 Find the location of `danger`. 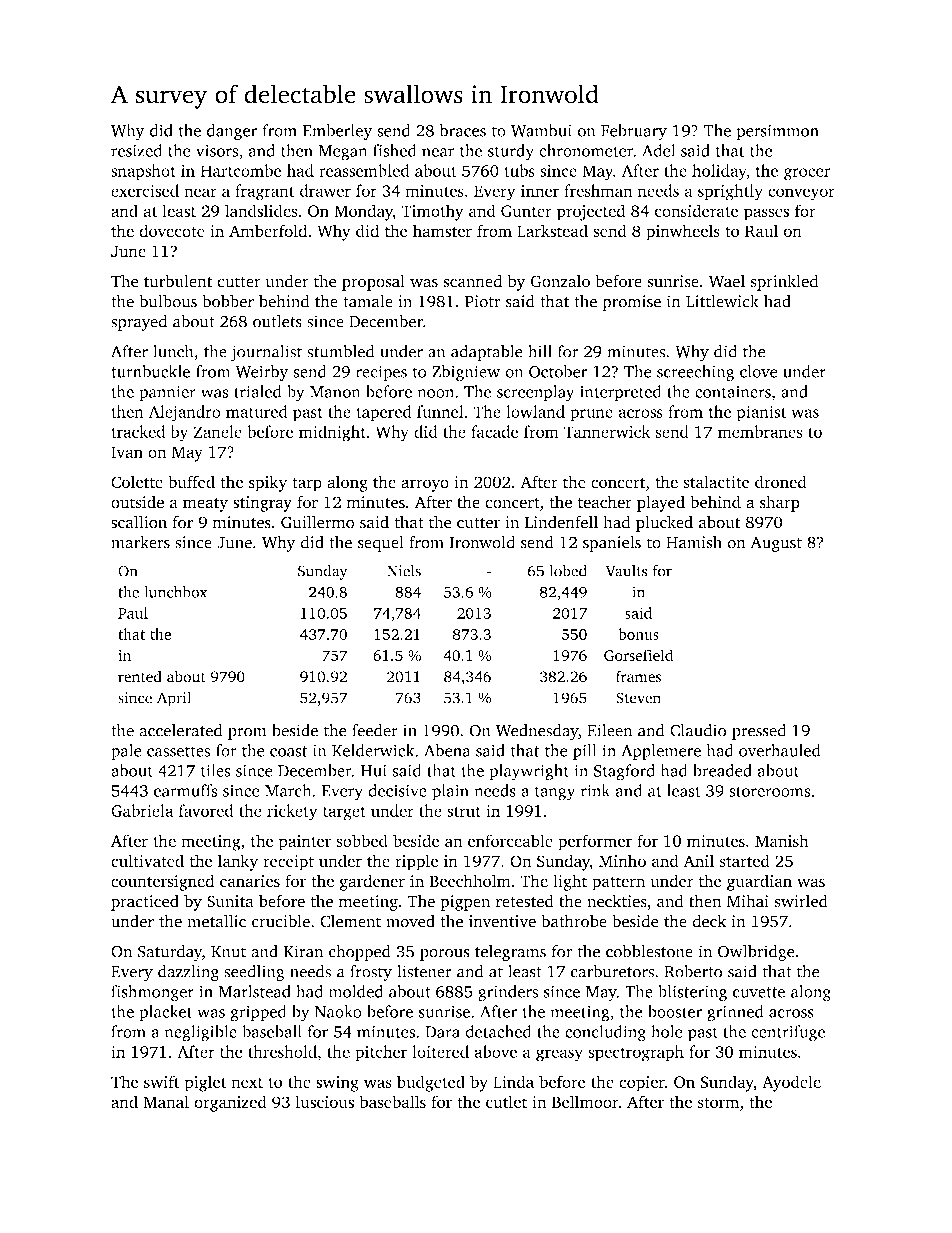

danger is located at coordinates (232, 132).
